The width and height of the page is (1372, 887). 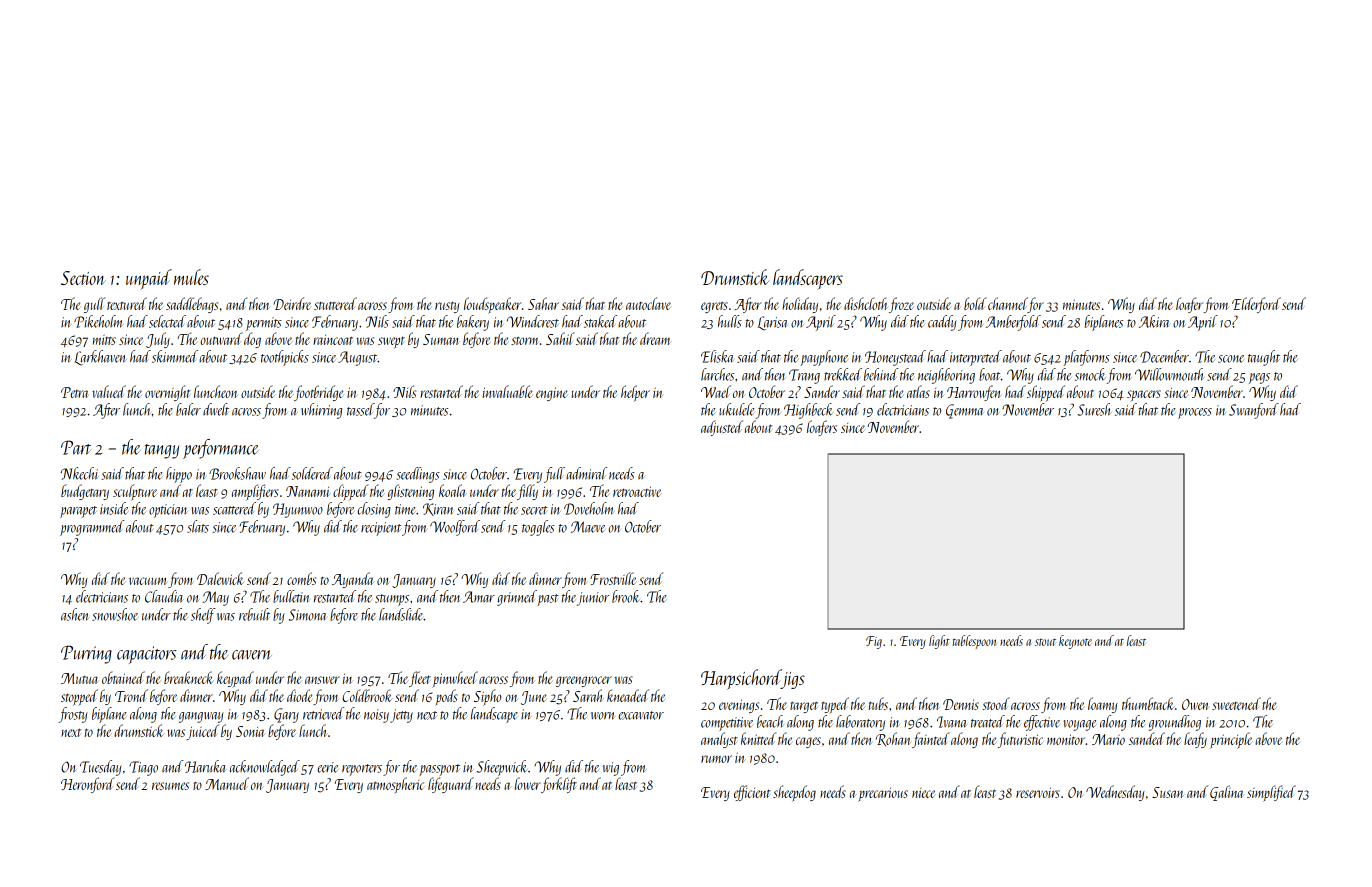 I want to click on parapet, so click(x=78, y=512).
